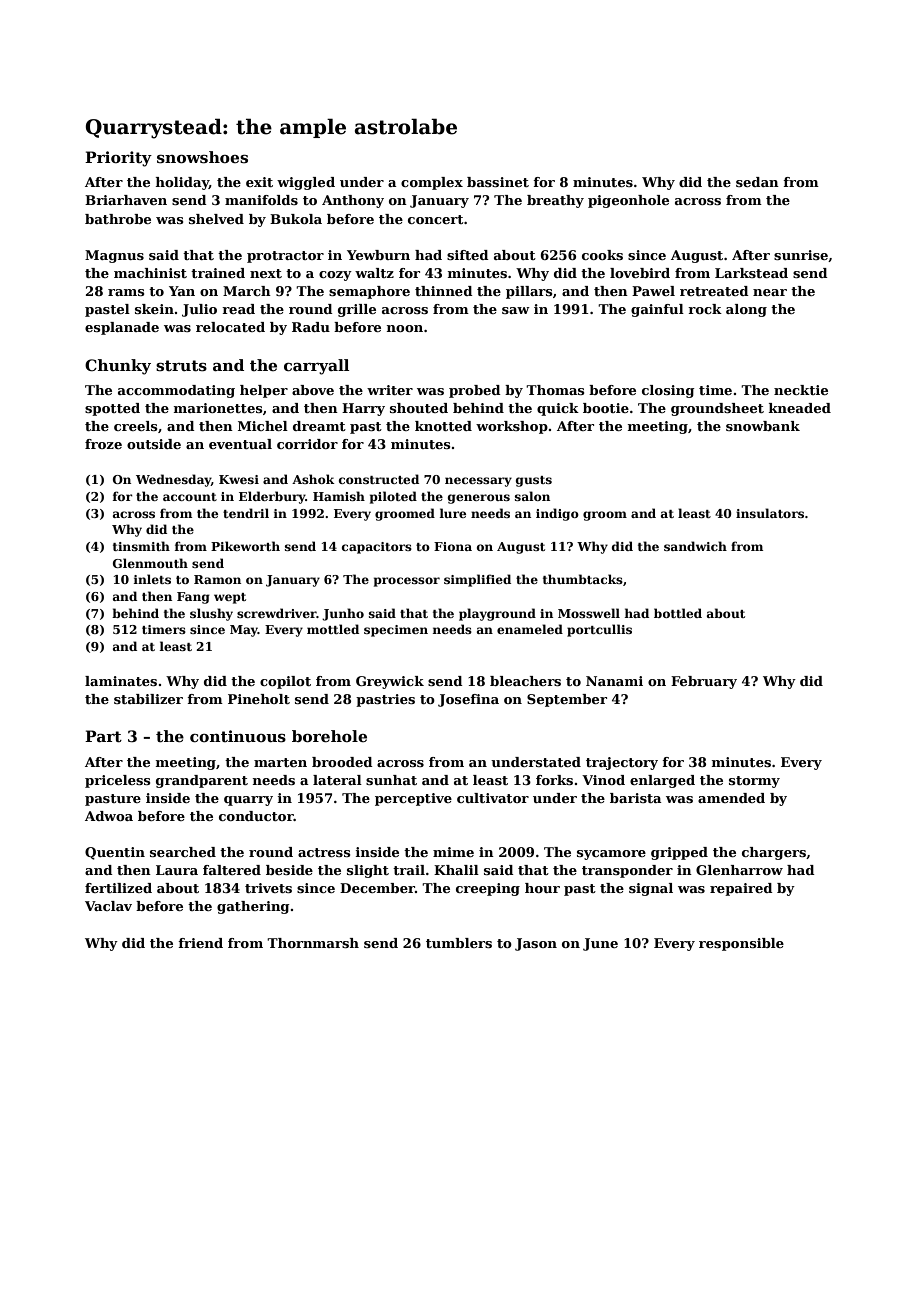  What do you see at coordinates (731, 798) in the document?
I see `amended` at bounding box center [731, 798].
